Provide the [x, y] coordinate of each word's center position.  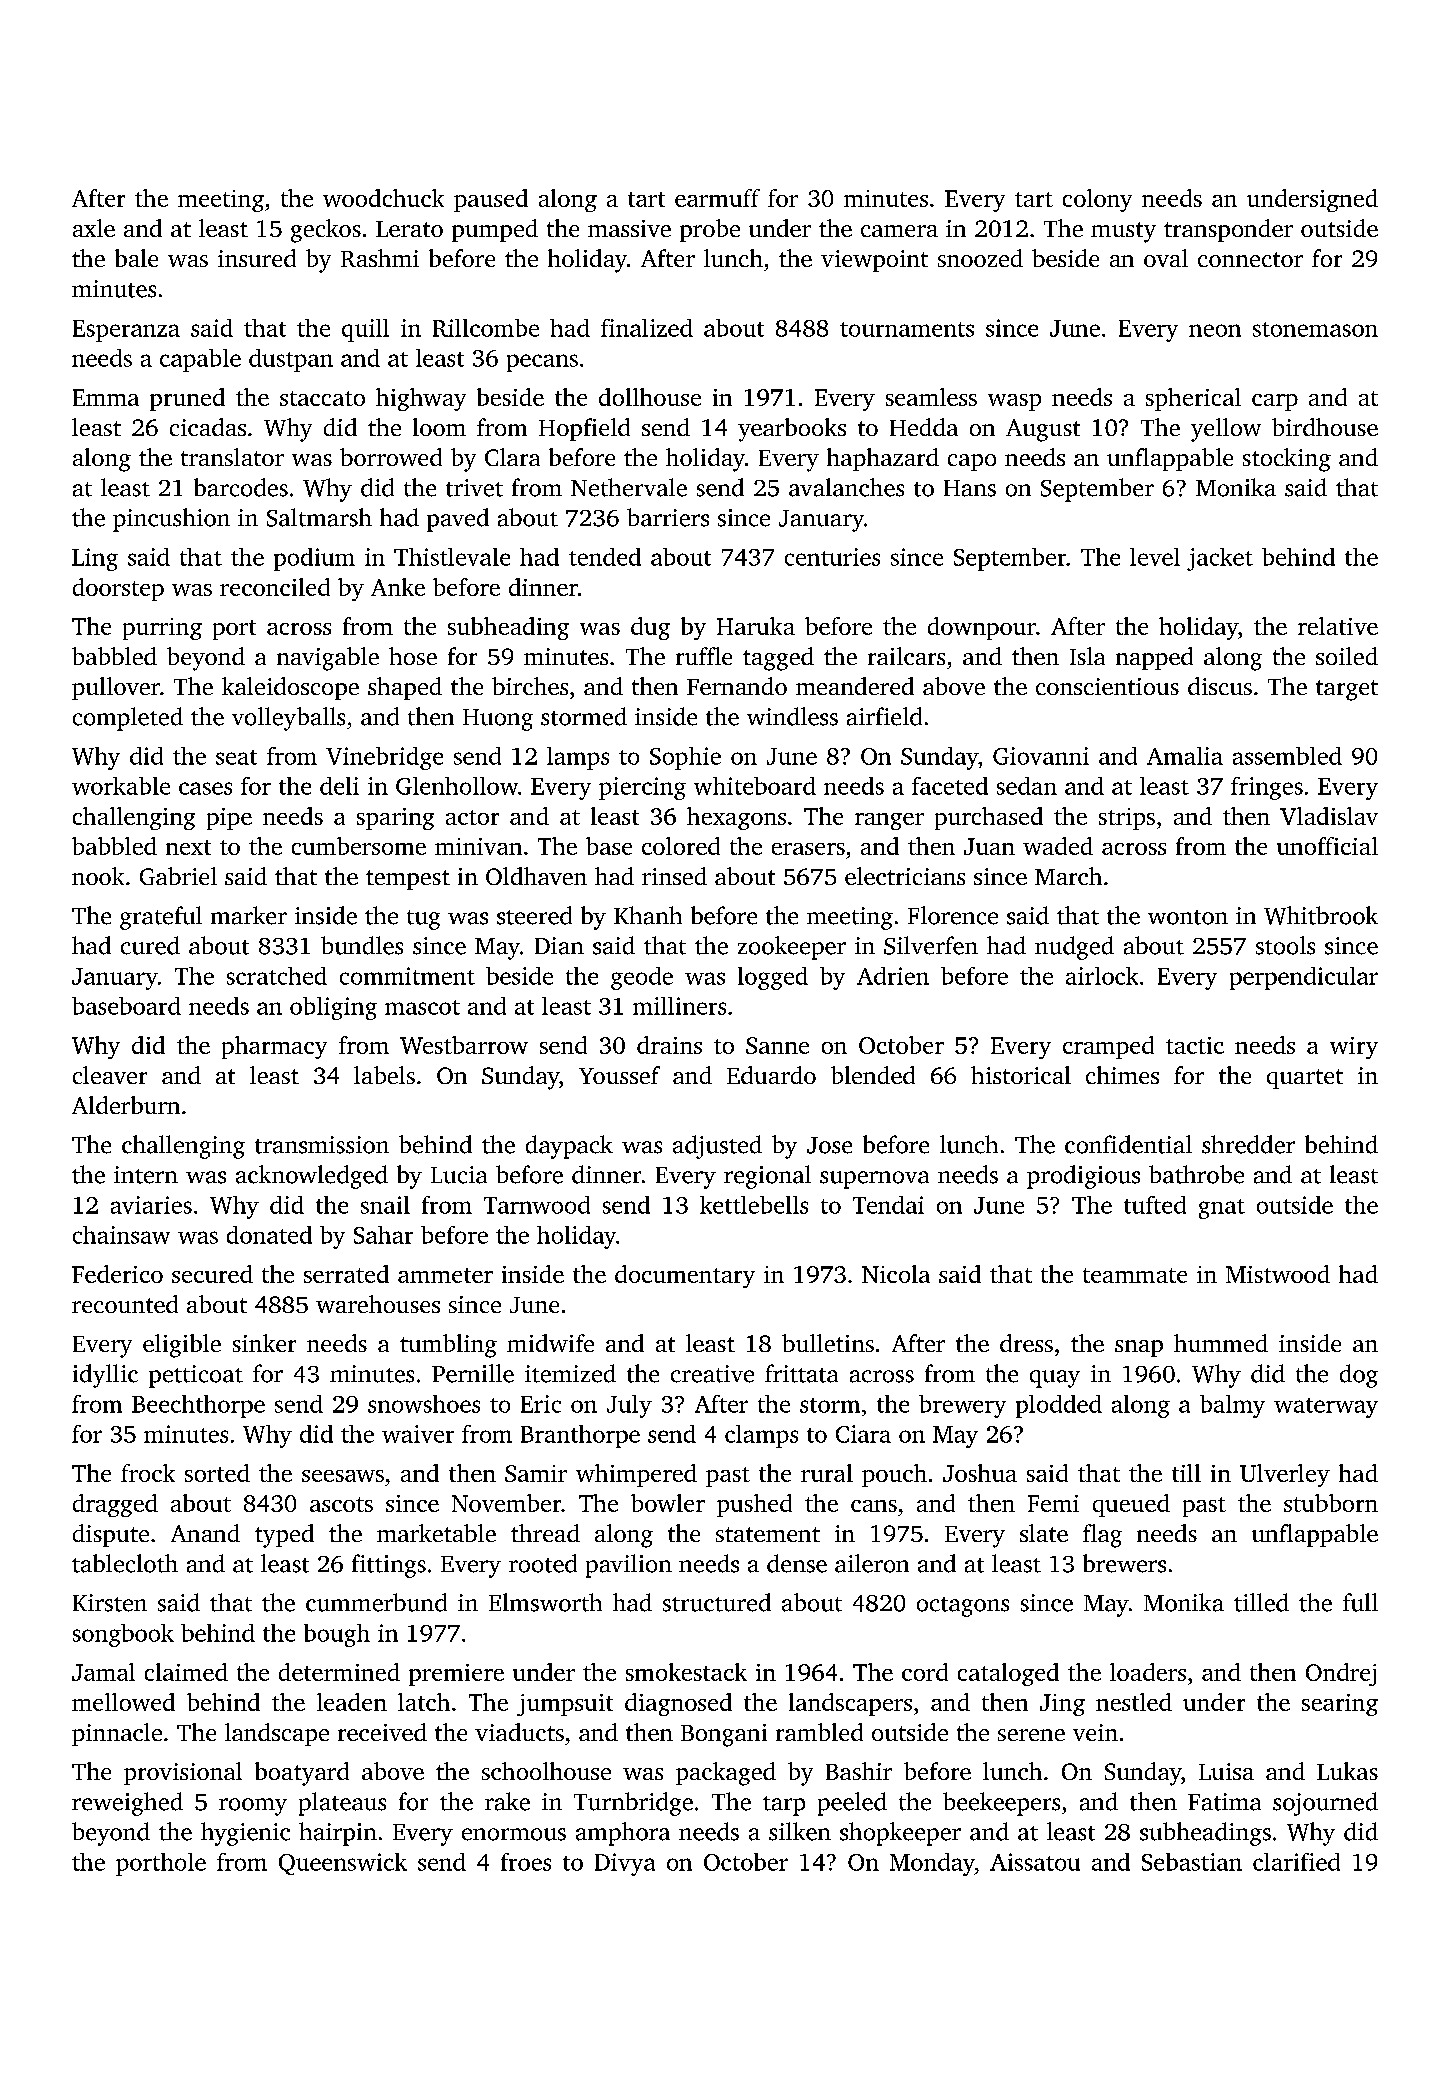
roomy [253, 1807]
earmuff [717, 198]
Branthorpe [580, 1436]
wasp [1014, 402]
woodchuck [383, 198]
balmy [1232, 1406]
